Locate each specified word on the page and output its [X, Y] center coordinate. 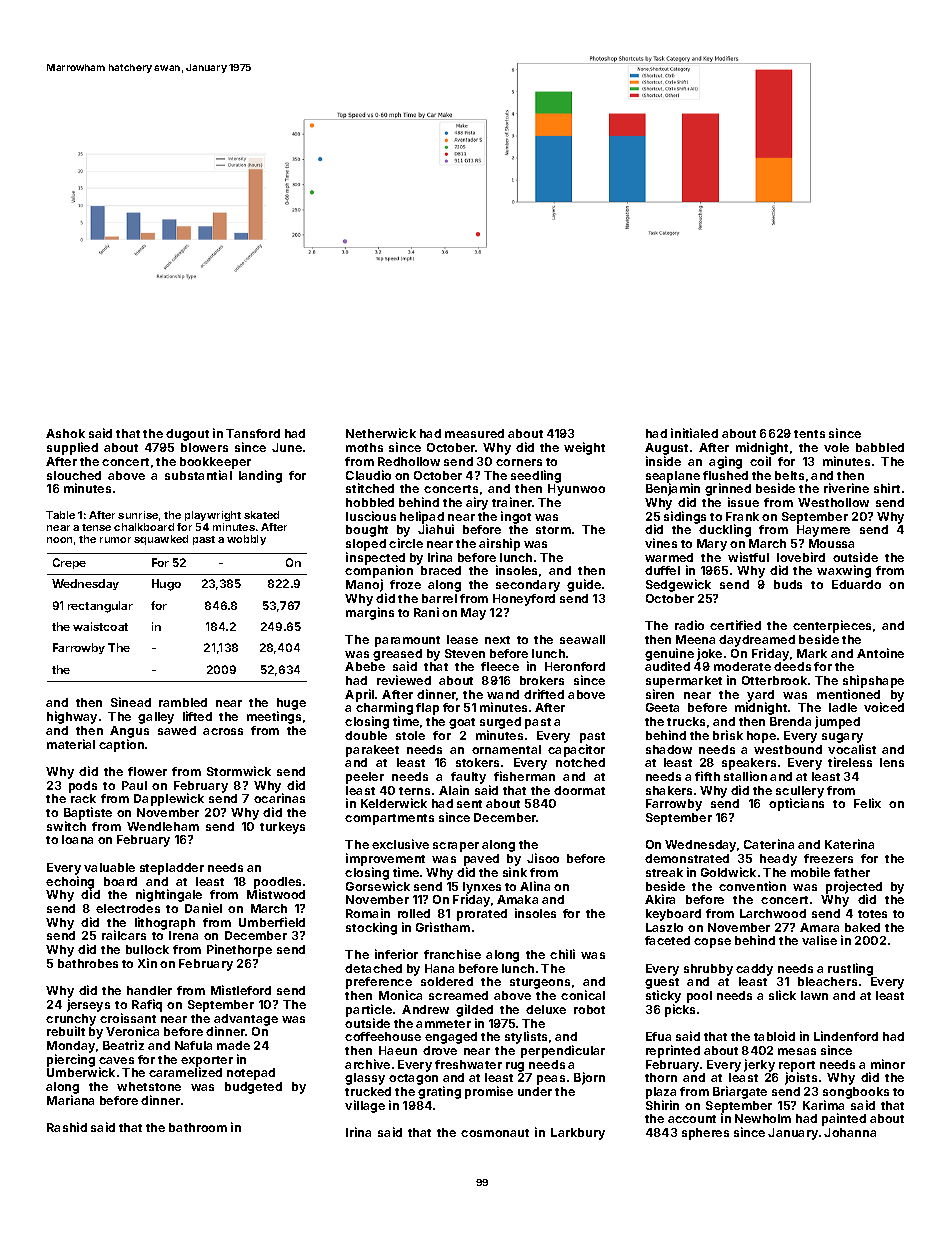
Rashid [67, 1127]
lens [892, 762]
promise [489, 1092]
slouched [74, 475]
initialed [694, 433]
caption [121, 745]
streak [664, 872]
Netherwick [381, 433]
